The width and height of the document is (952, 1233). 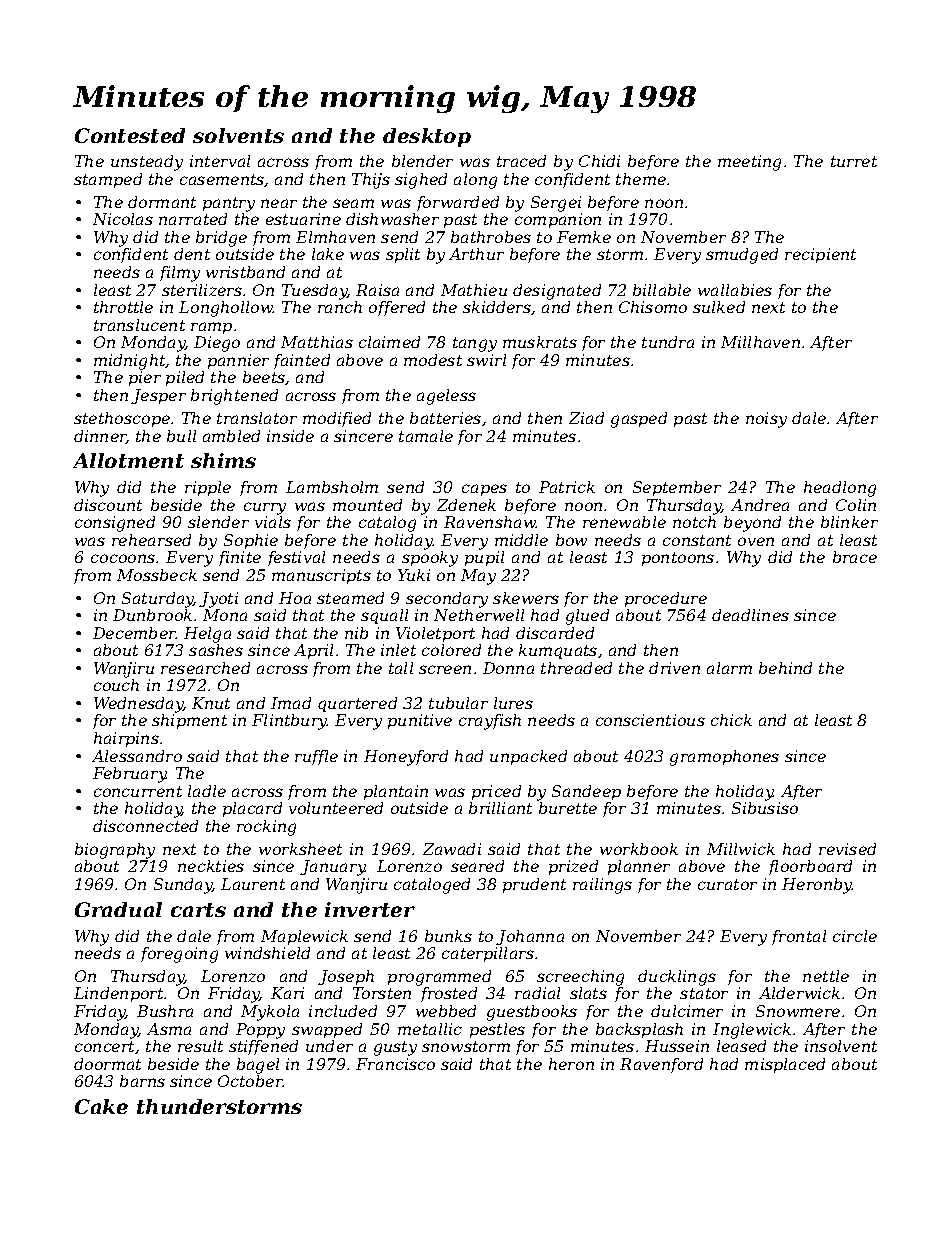 I want to click on Gradual, so click(x=118, y=909).
